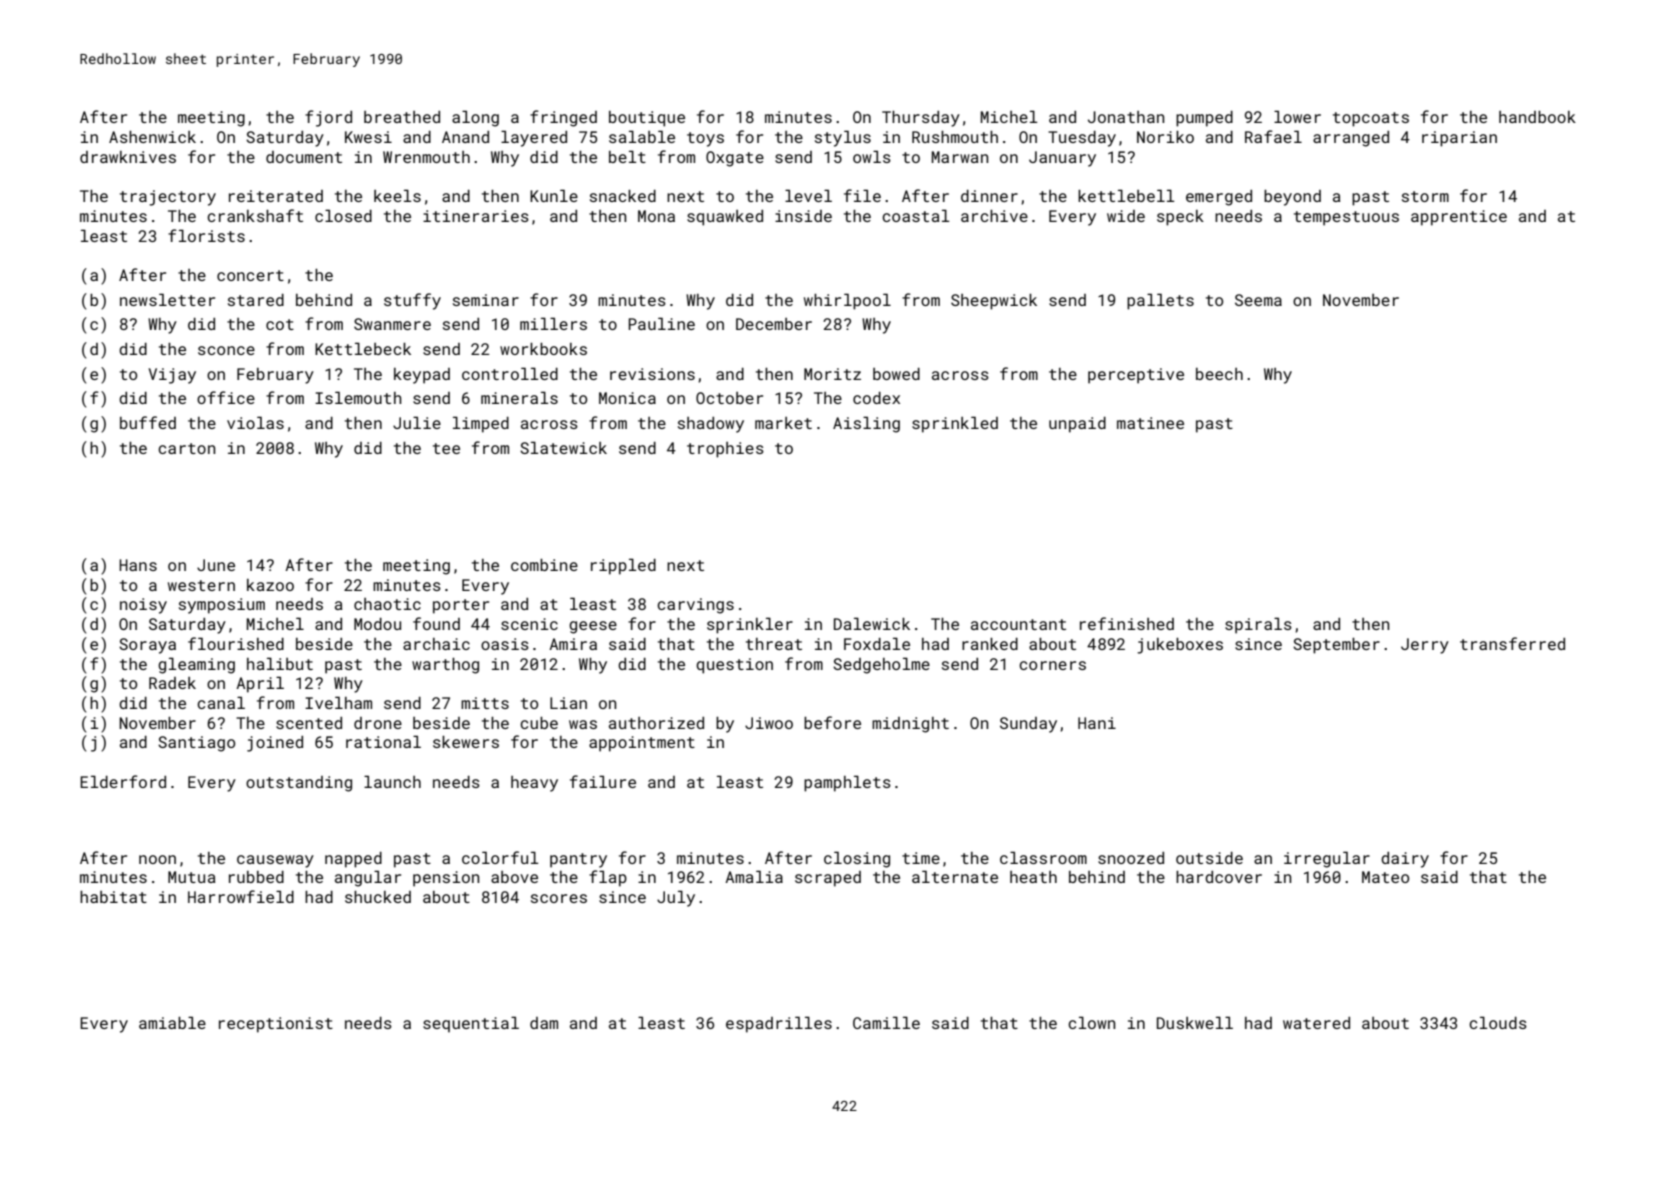 This image has height=1177, width=1664. Describe the element at coordinates (563, 447) in the image. I see `Slatewick` at that location.
